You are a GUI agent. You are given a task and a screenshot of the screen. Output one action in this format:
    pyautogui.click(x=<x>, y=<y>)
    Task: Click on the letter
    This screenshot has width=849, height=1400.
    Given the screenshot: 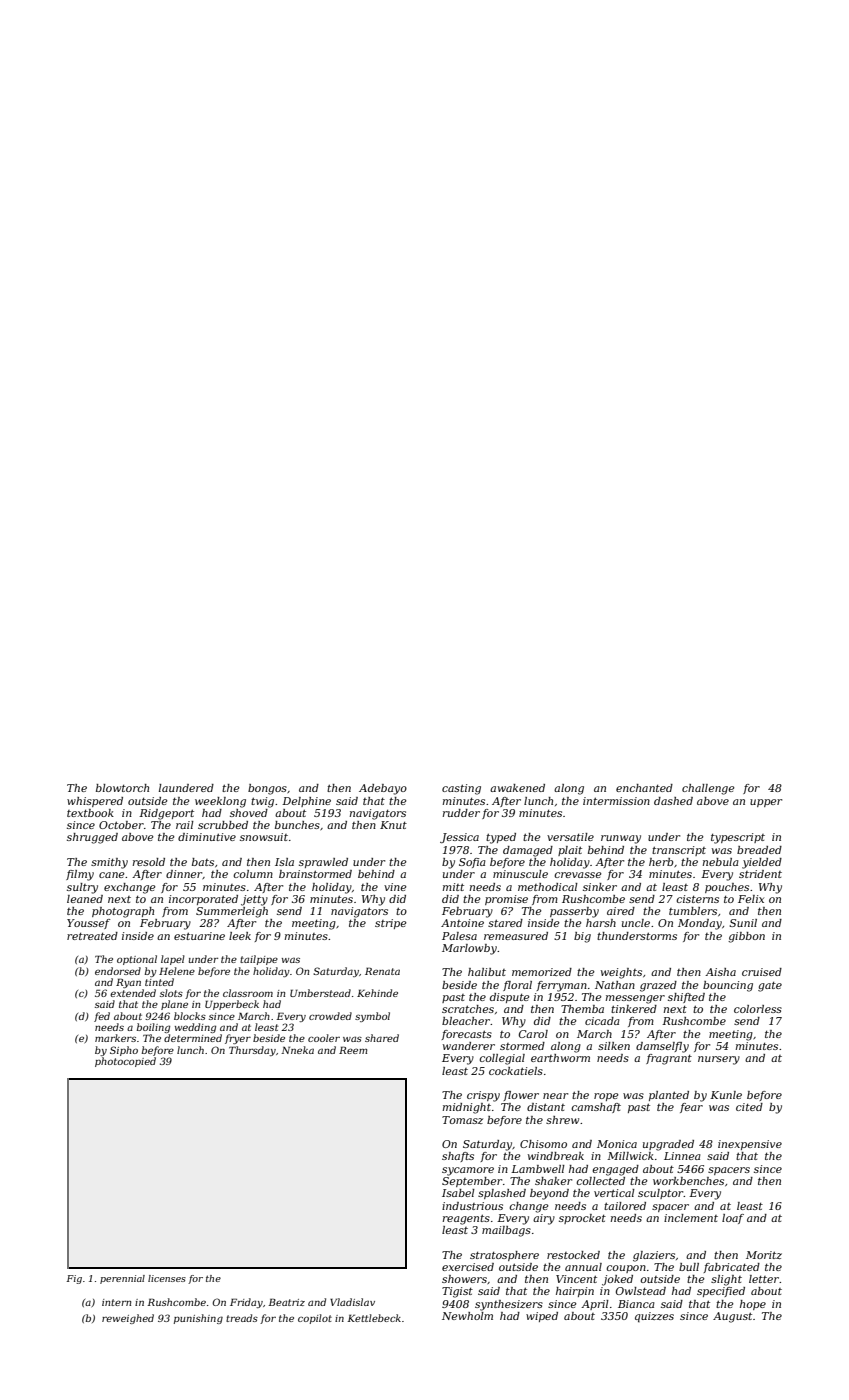 What is the action you would take?
    pyautogui.click(x=764, y=1279)
